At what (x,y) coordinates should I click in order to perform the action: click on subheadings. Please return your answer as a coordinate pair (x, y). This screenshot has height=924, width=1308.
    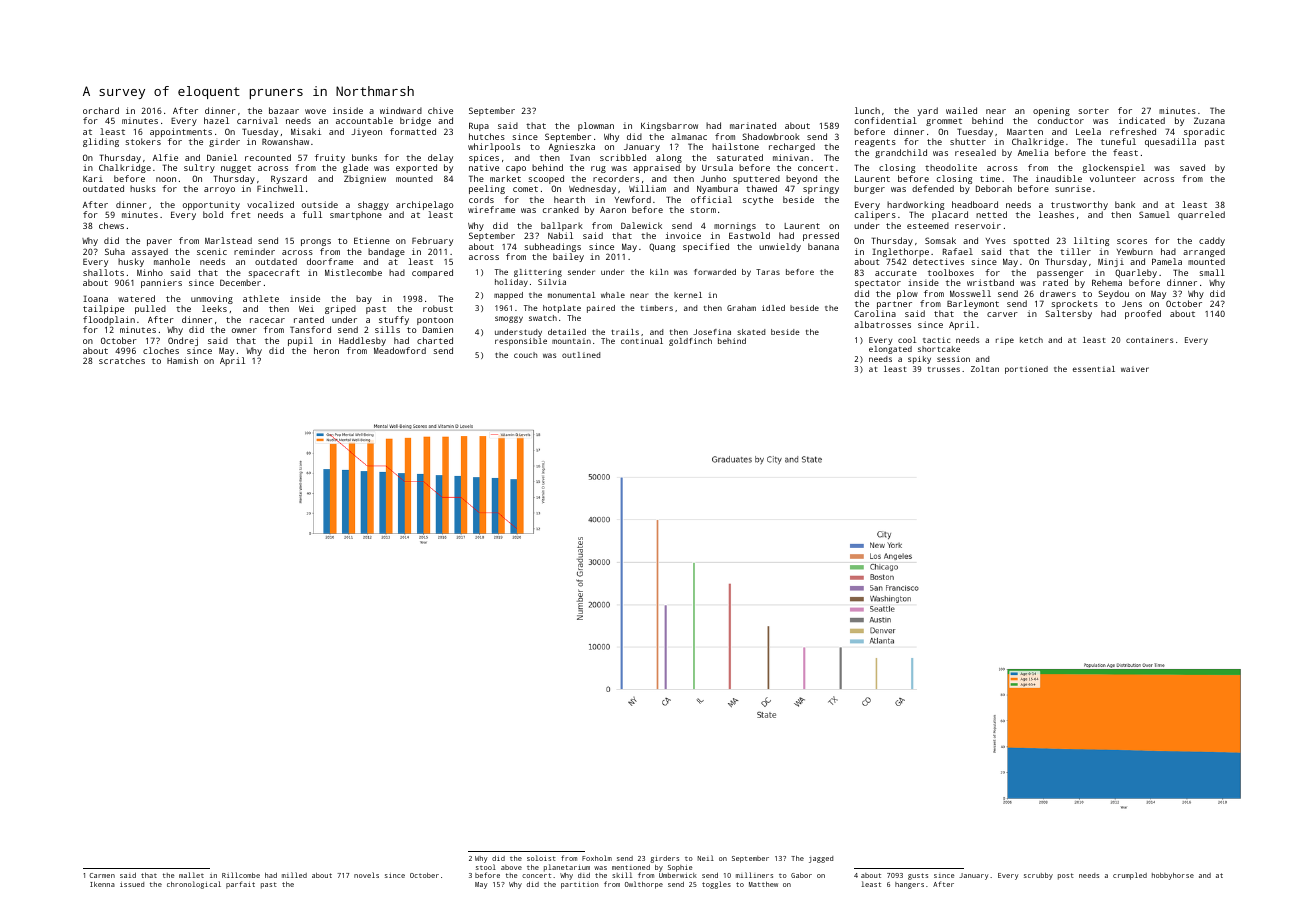
    Looking at the image, I should click on (552, 247).
